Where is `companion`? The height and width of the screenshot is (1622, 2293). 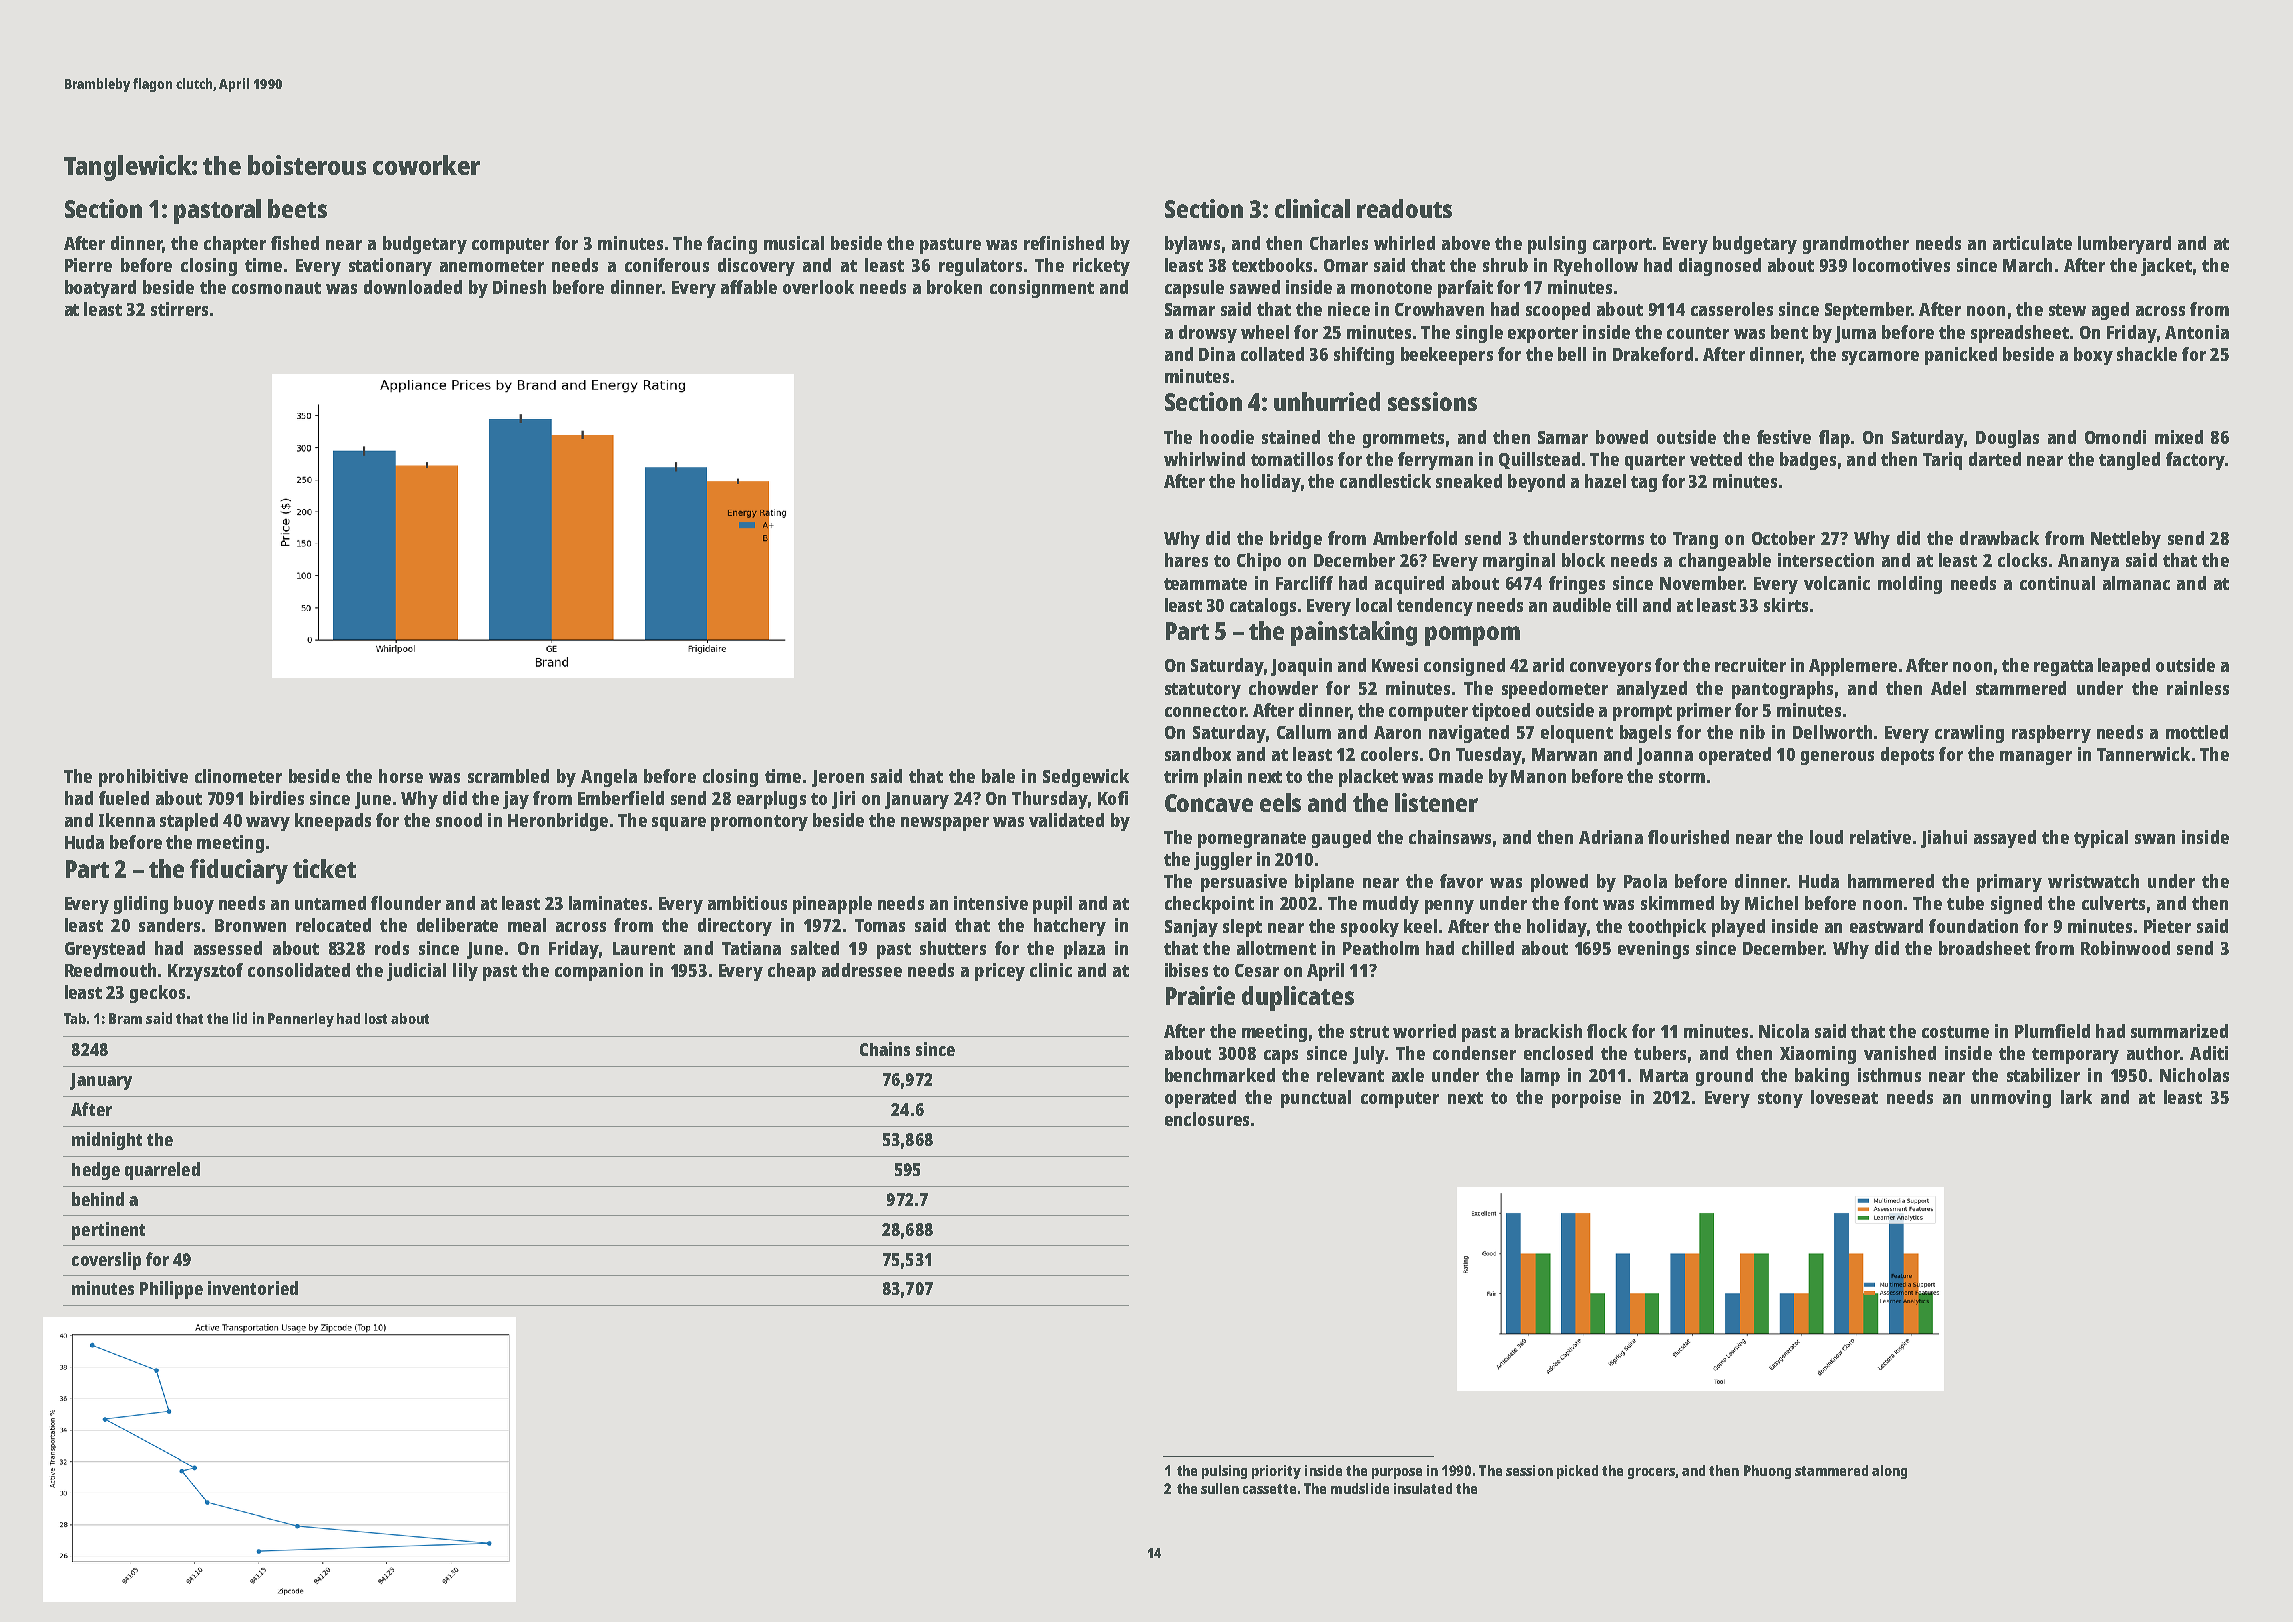 companion is located at coordinates (599, 972).
